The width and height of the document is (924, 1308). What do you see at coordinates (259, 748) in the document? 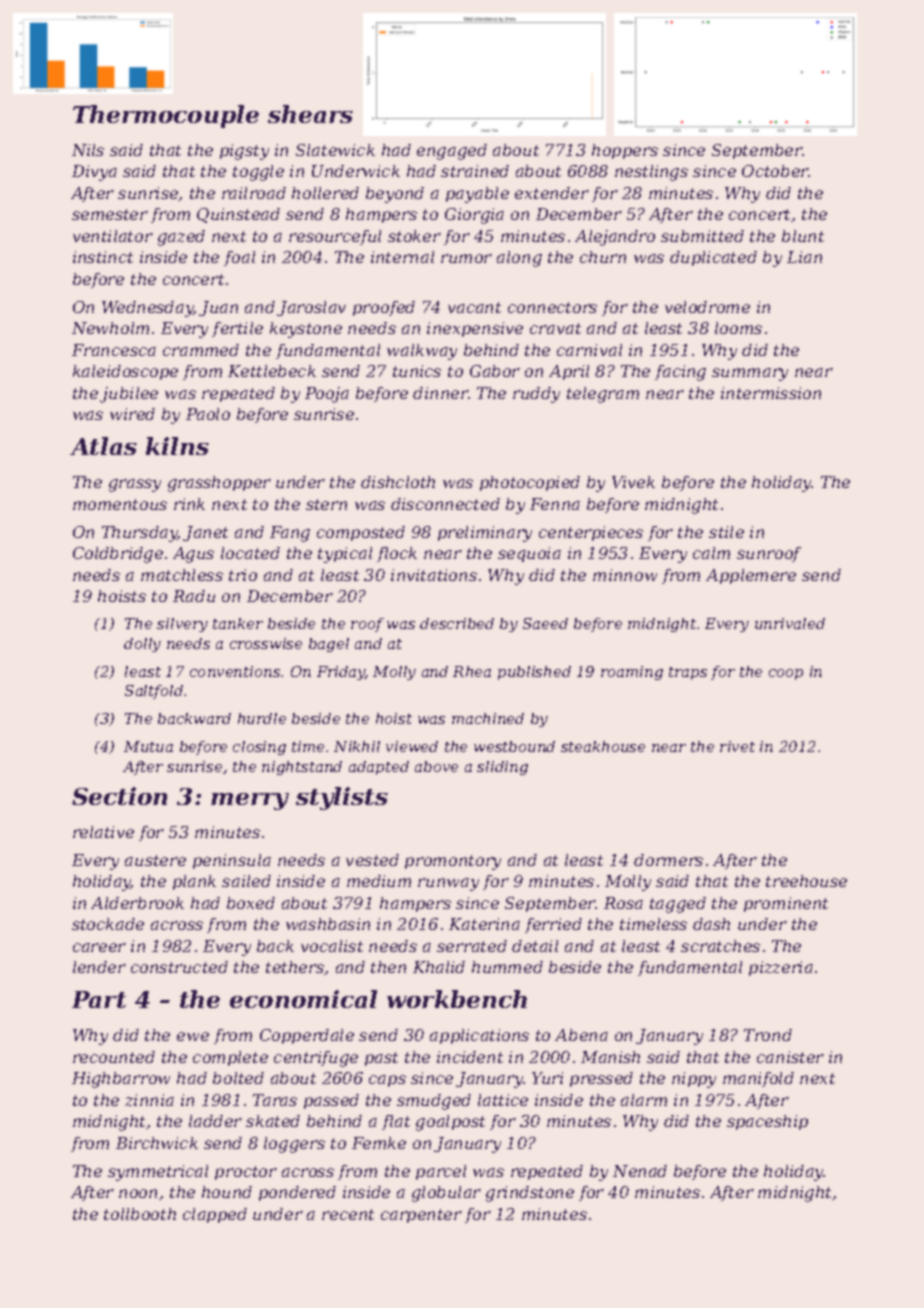
I see `closing` at bounding box center [259, 748].
